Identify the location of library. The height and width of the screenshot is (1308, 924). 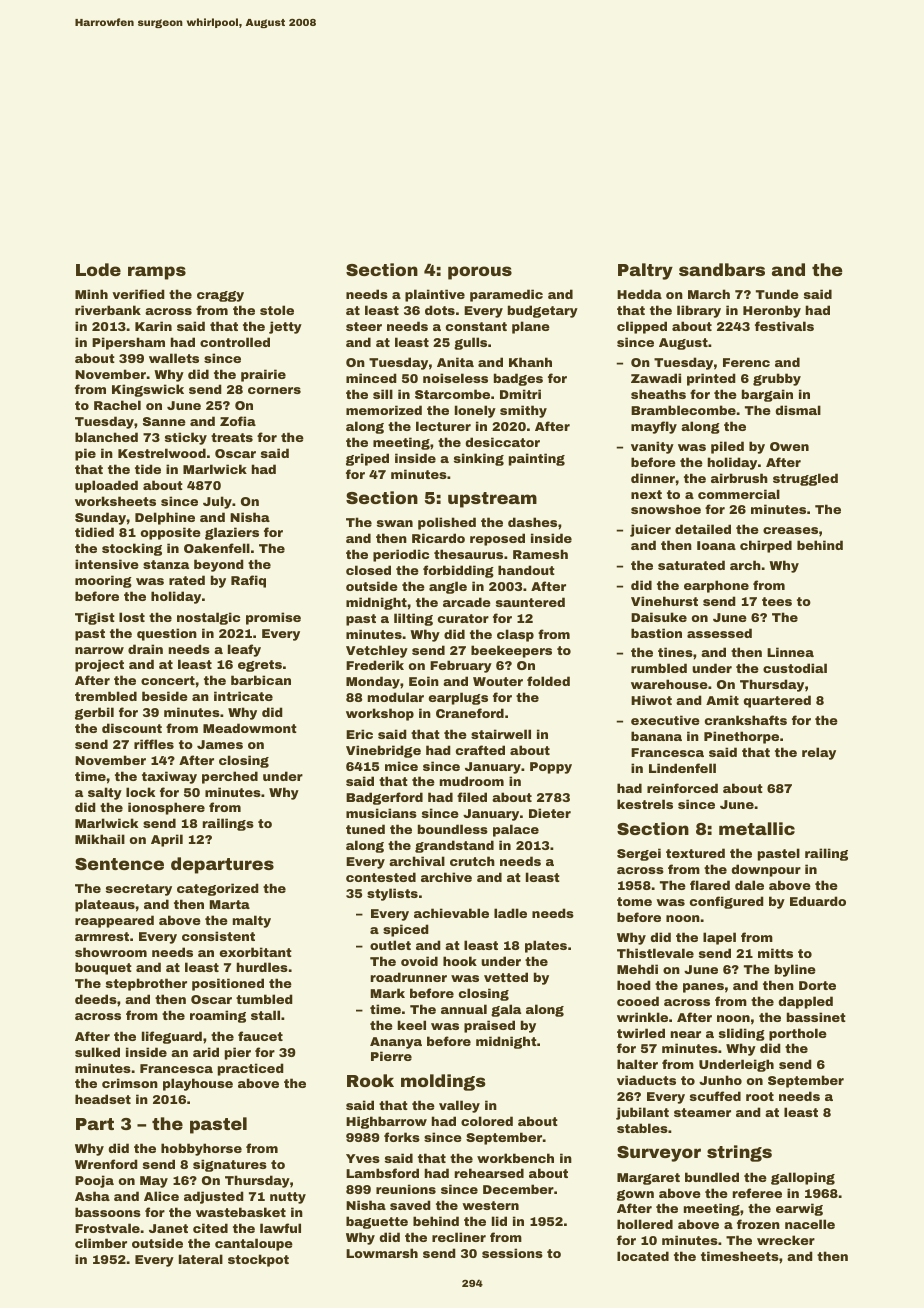
(699, 311).
